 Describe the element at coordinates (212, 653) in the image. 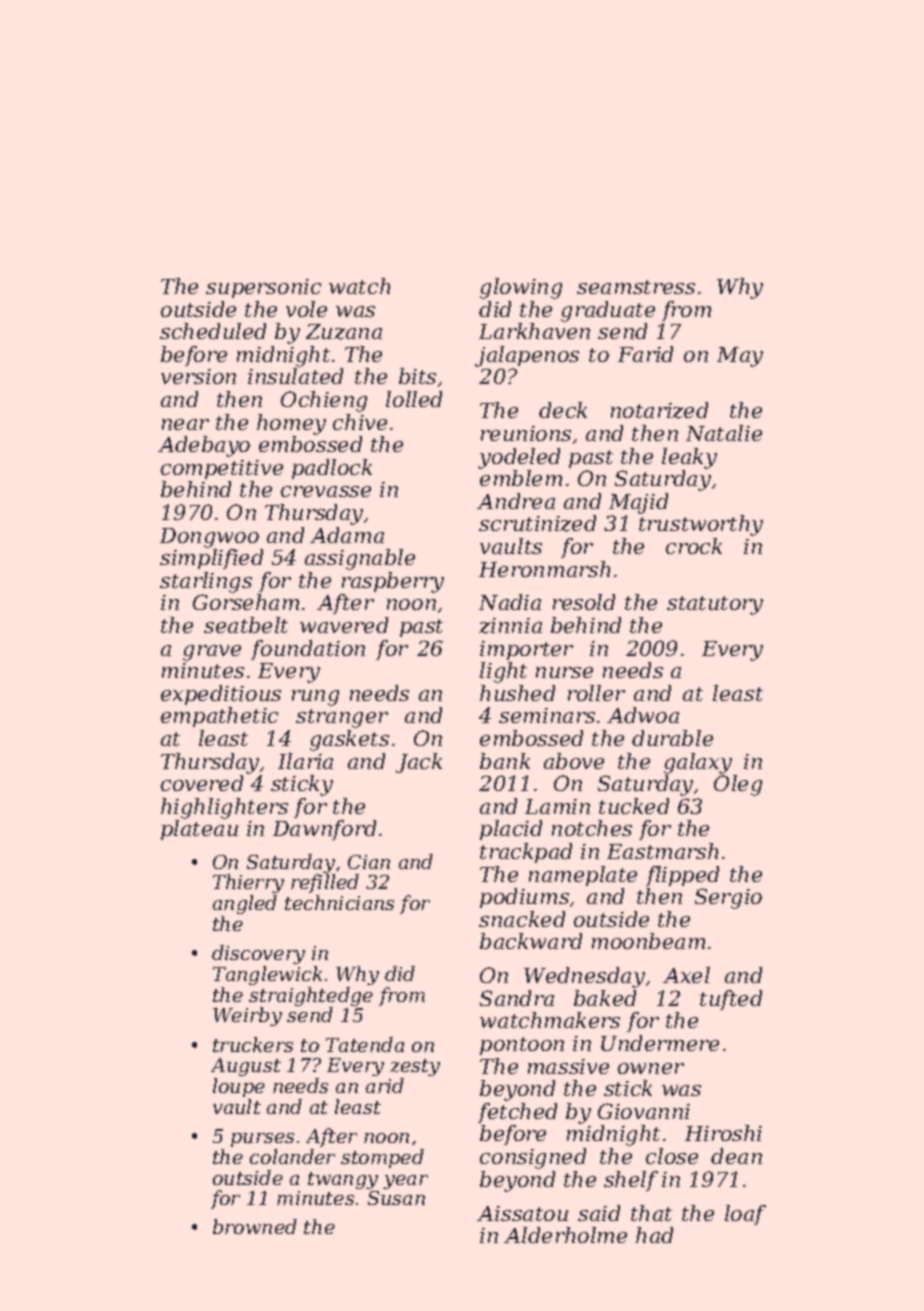

I see `grave` at that location.
